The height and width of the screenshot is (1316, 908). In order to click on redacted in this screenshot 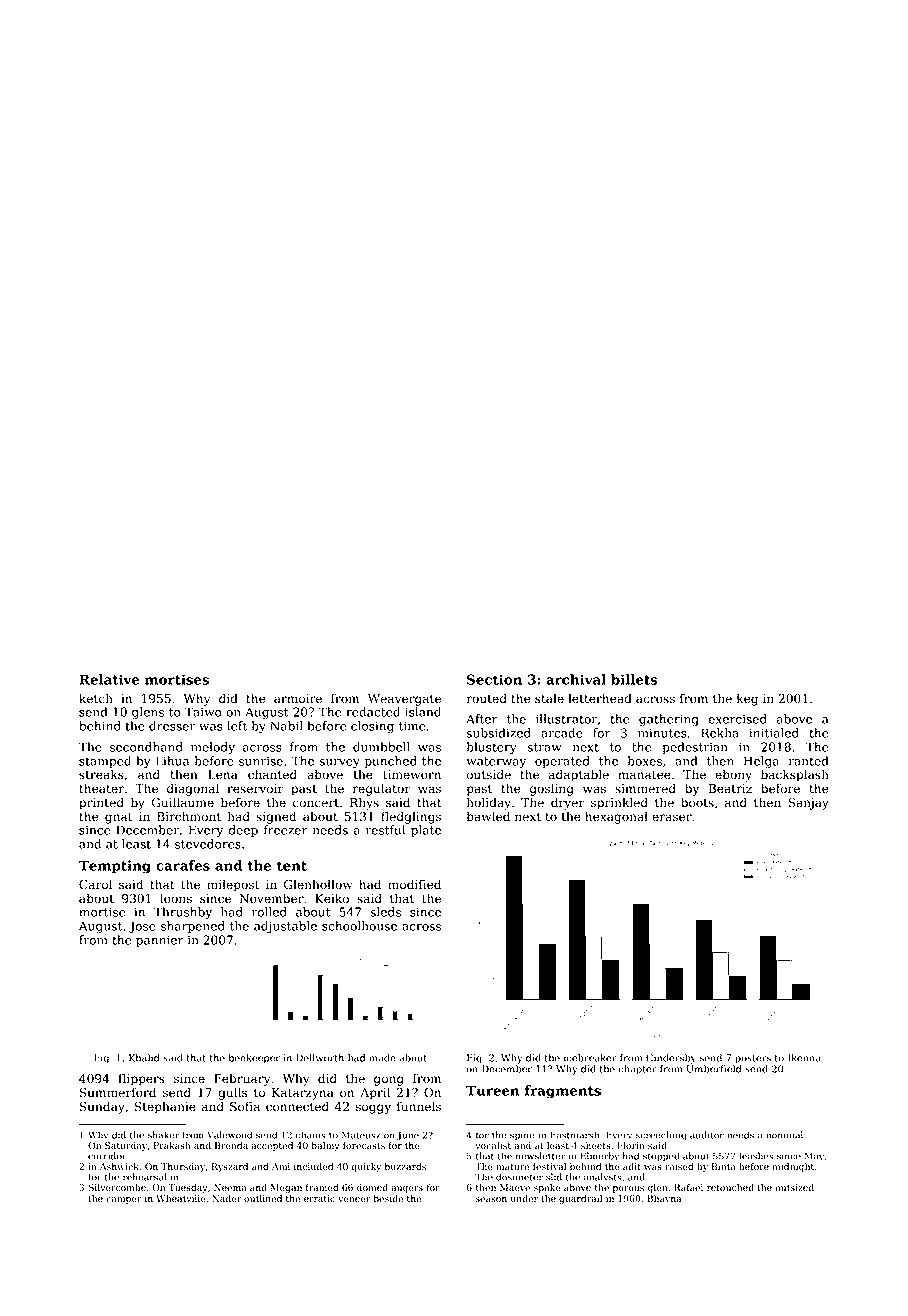, I will do `click(373, 712)`.
